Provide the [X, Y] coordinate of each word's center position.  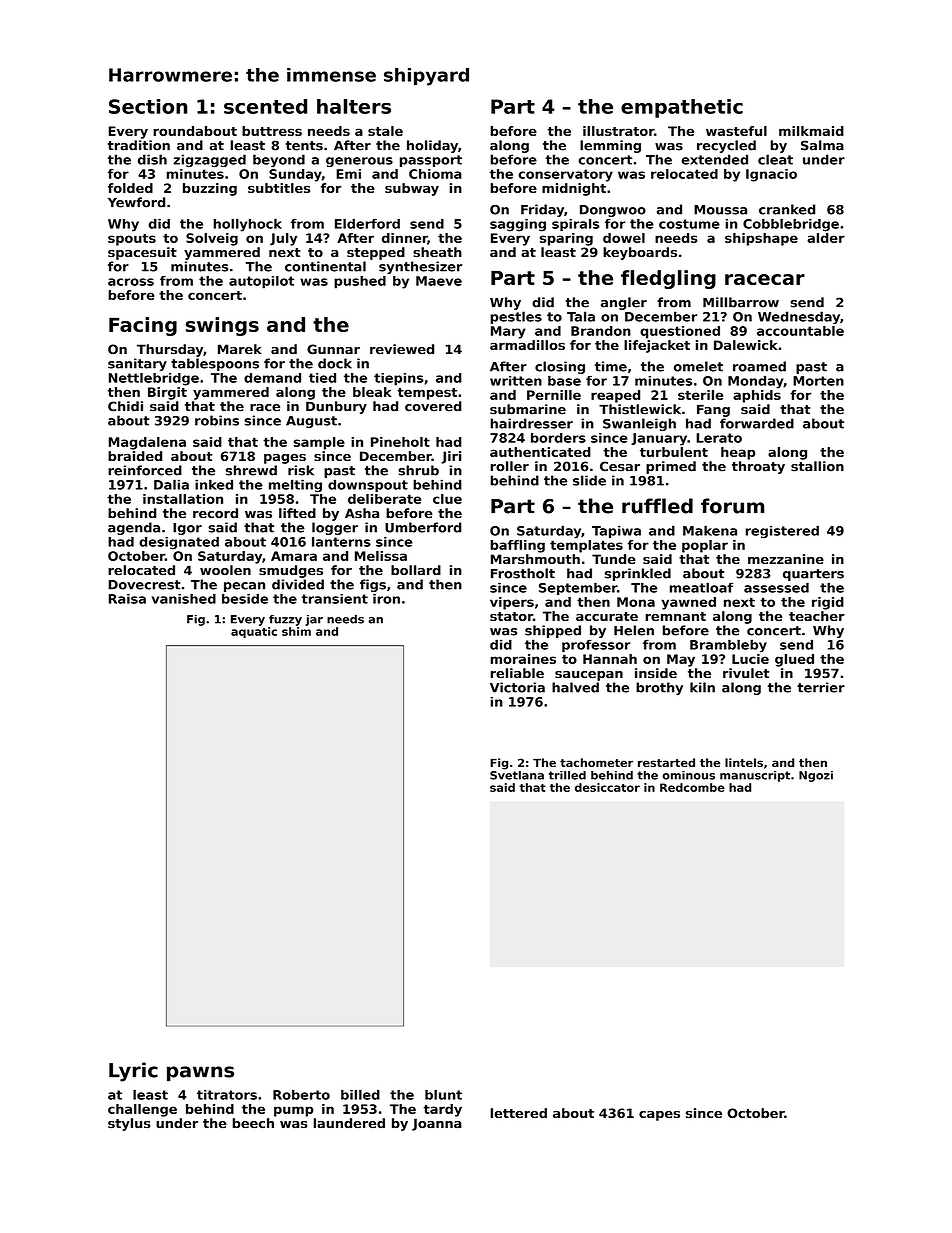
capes [659, 1116]
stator [511, 616]
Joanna [437, 1124]
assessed [776, 587]
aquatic [254, 632]
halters [354, 106]
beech [253, 1123]
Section [148, 106]
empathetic [682, 108]
